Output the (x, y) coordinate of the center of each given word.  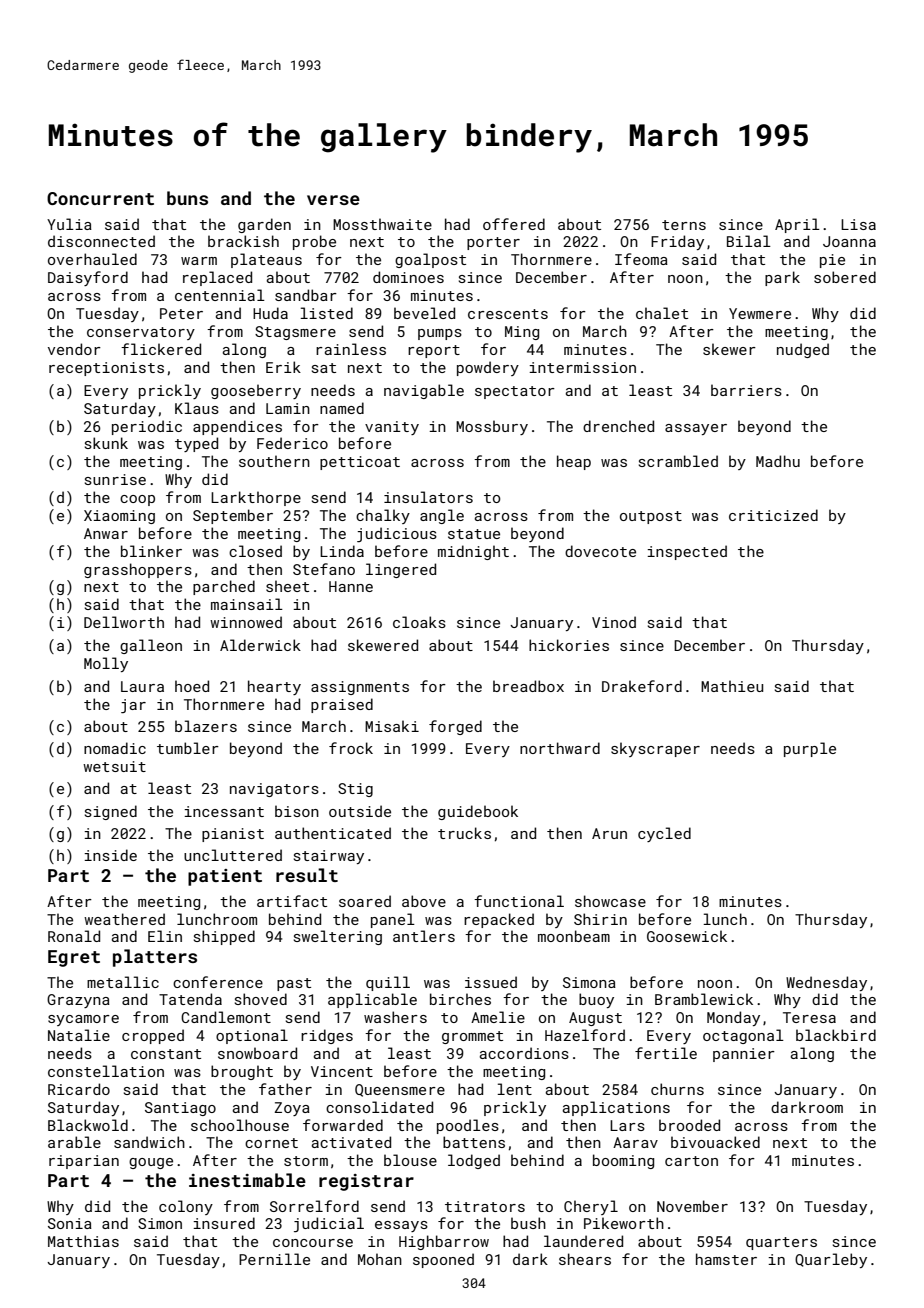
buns (187, 198)
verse (333, 200)
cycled (664, 834)
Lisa (858, 224)
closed (255, 551)
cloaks (419, 622)
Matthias (83, 1241)
